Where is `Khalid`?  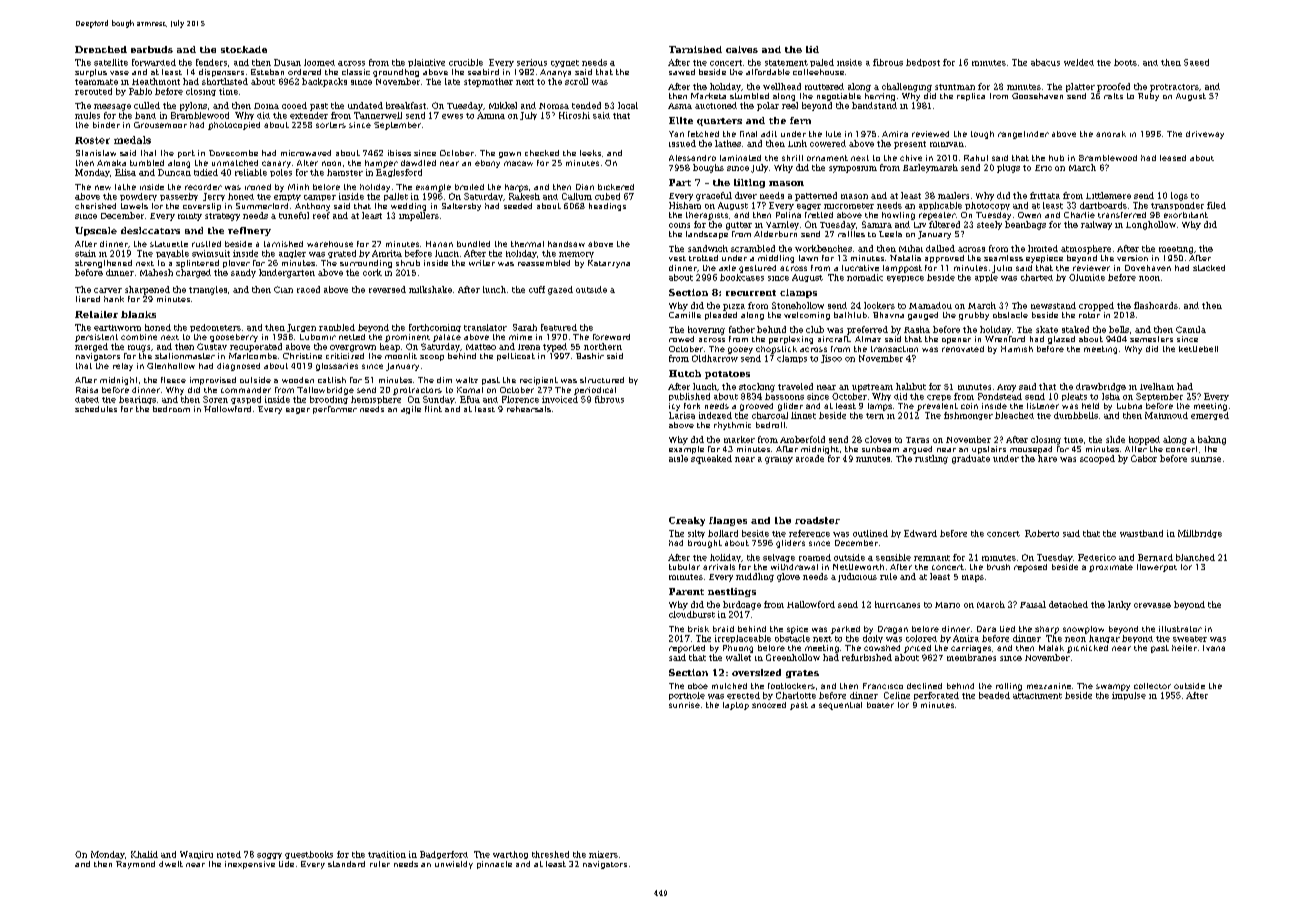 Khalid is located at coordinates (144, 854).
